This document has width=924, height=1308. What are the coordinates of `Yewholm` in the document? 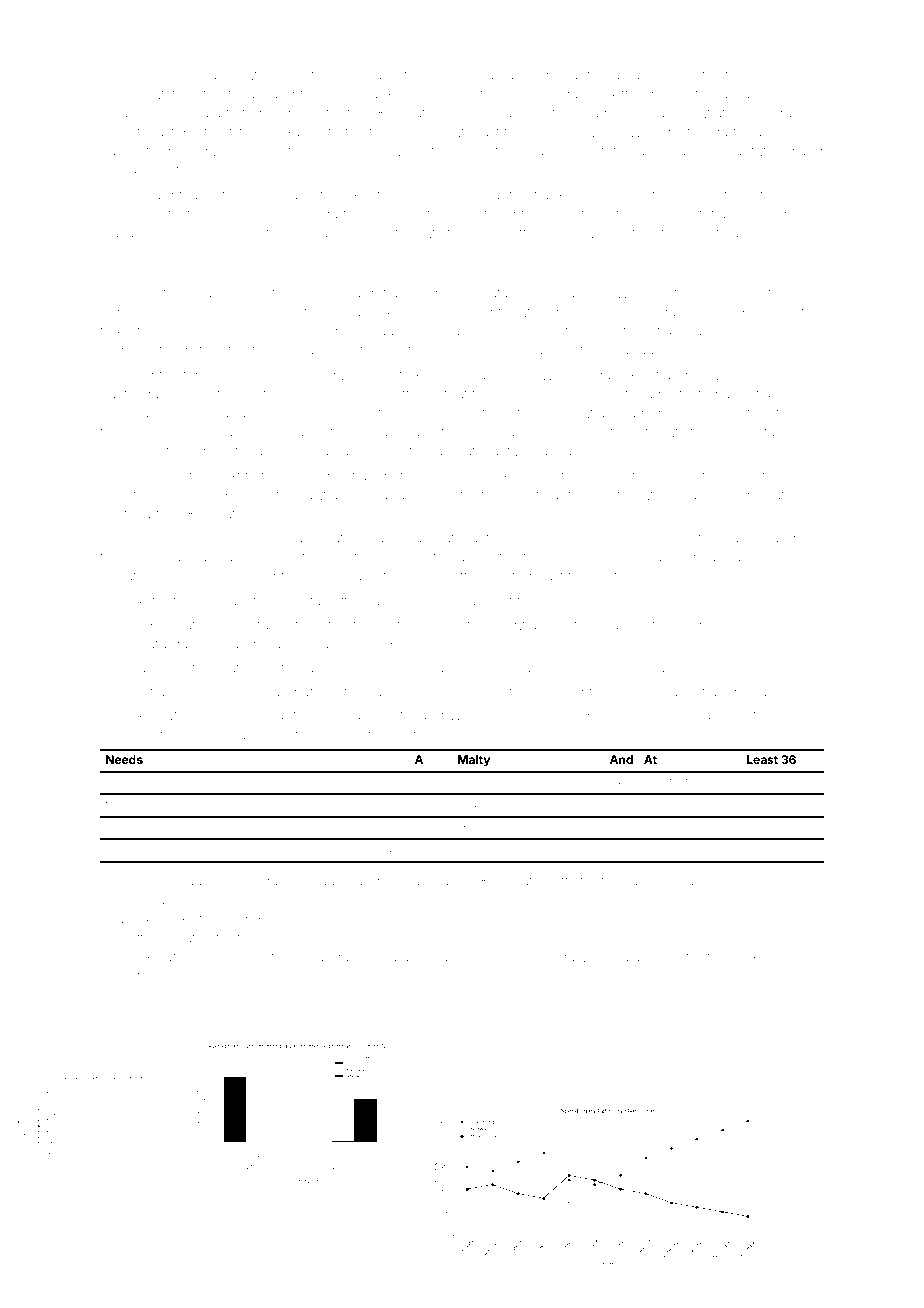 It's located at (147, 976).
